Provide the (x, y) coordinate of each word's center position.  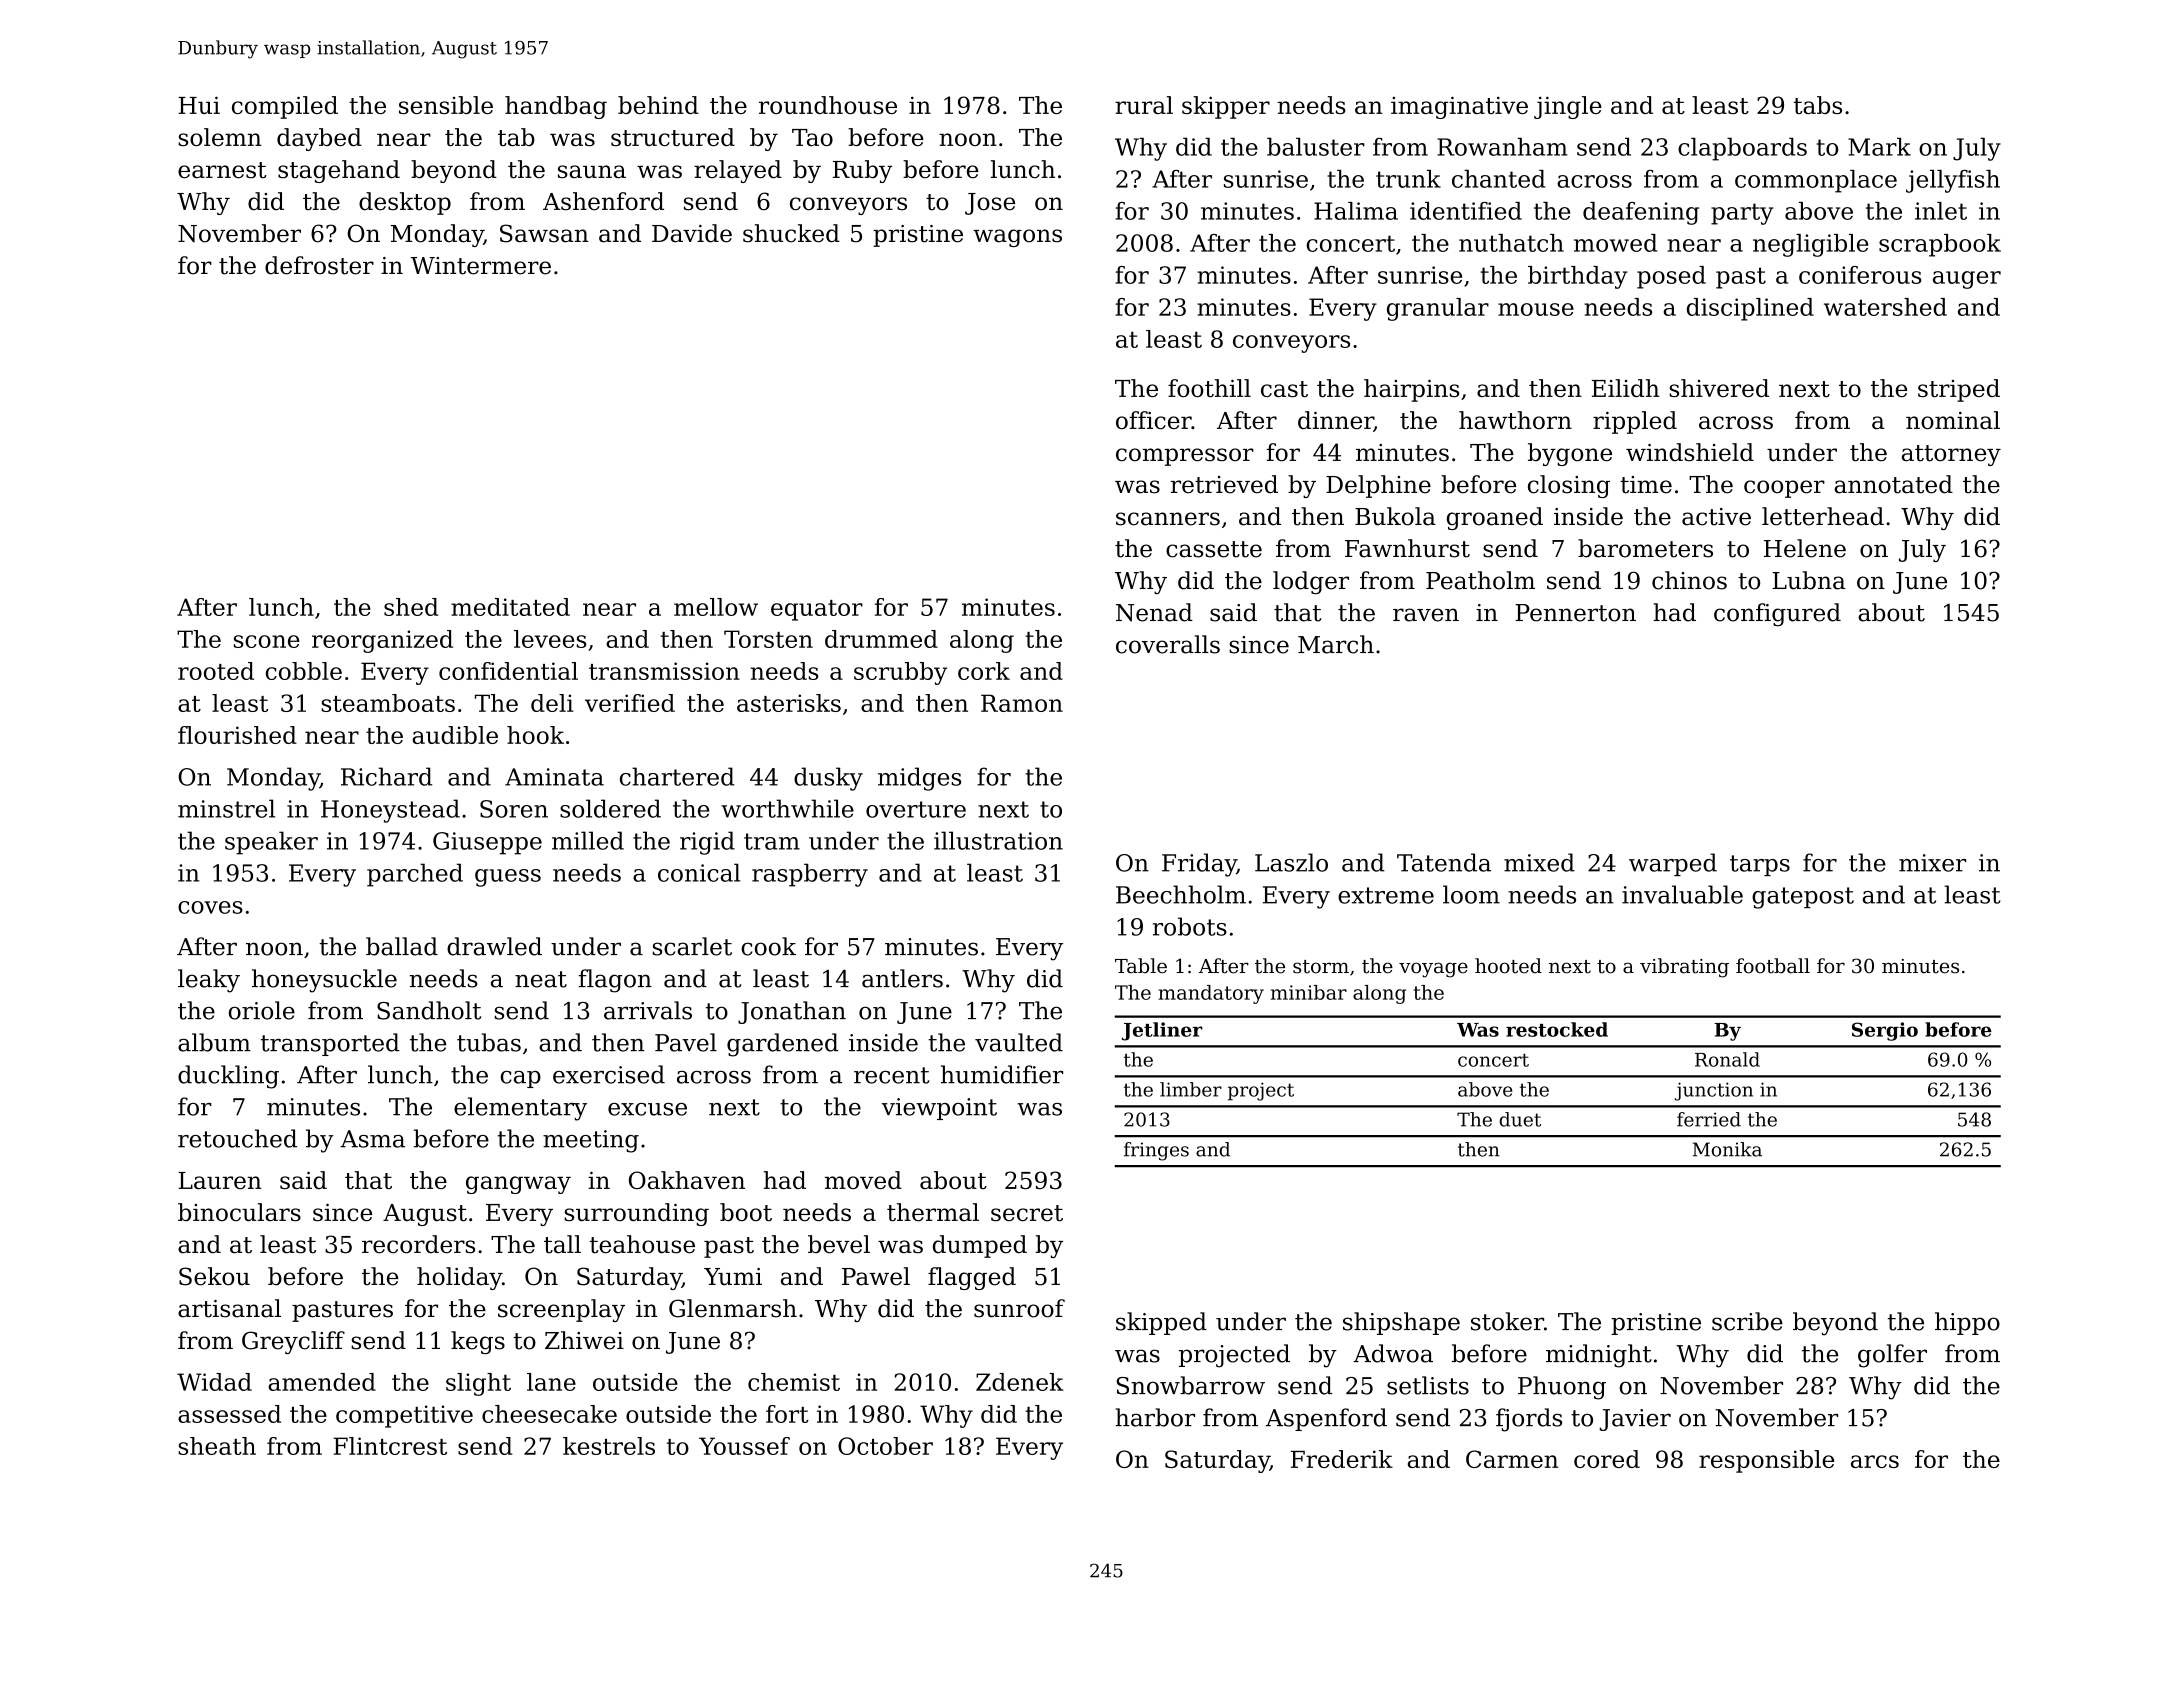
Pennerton (1575, 613)
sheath (217, 1446)
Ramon (1022, 703)
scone (267, 641)
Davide (692, 233)
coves (210, 907)
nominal (1953, 420)
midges (919, 779)
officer (1154, 420)
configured (1777, 614)
